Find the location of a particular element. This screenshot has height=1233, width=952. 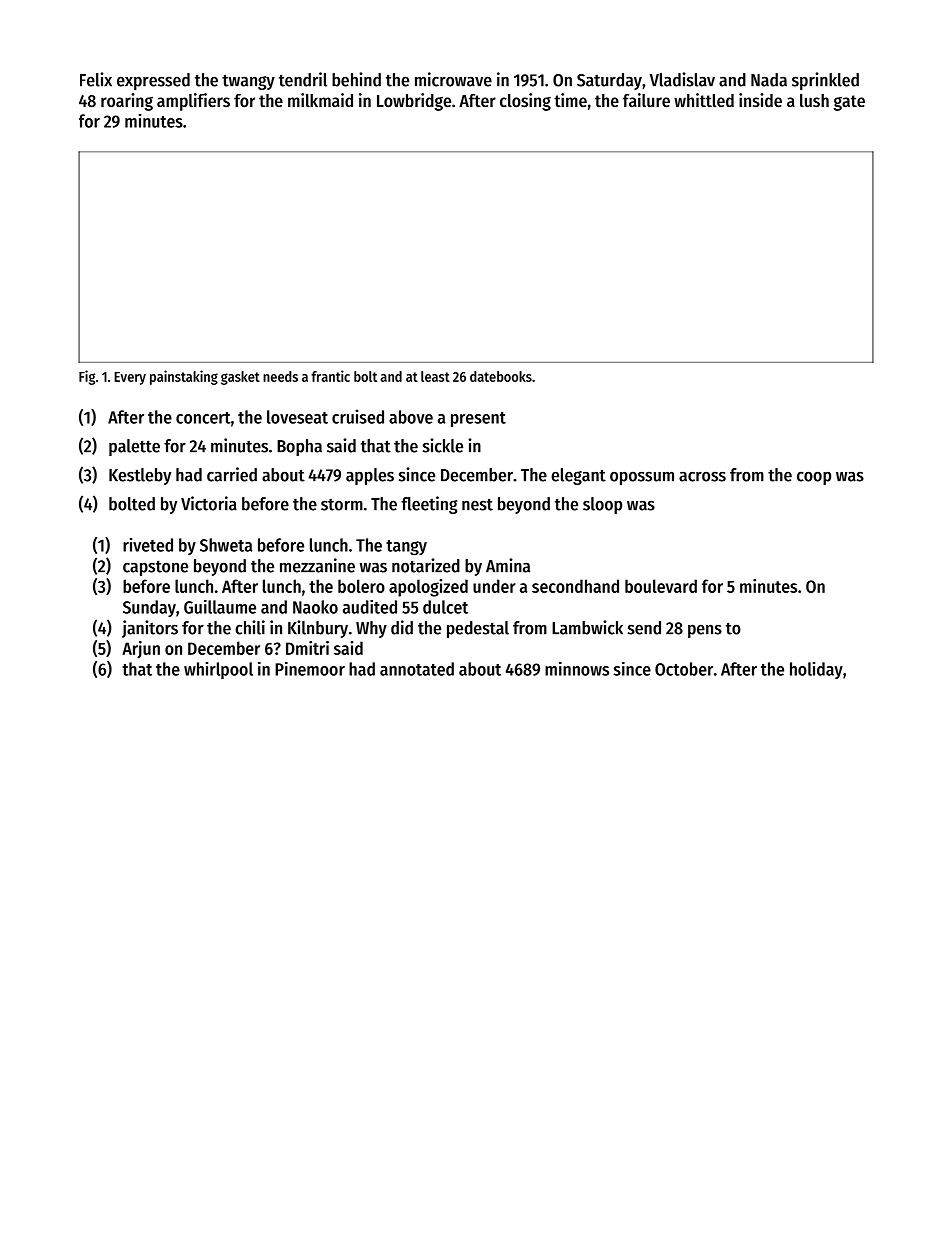

Guillaume is located at coordinates (220, 607).
